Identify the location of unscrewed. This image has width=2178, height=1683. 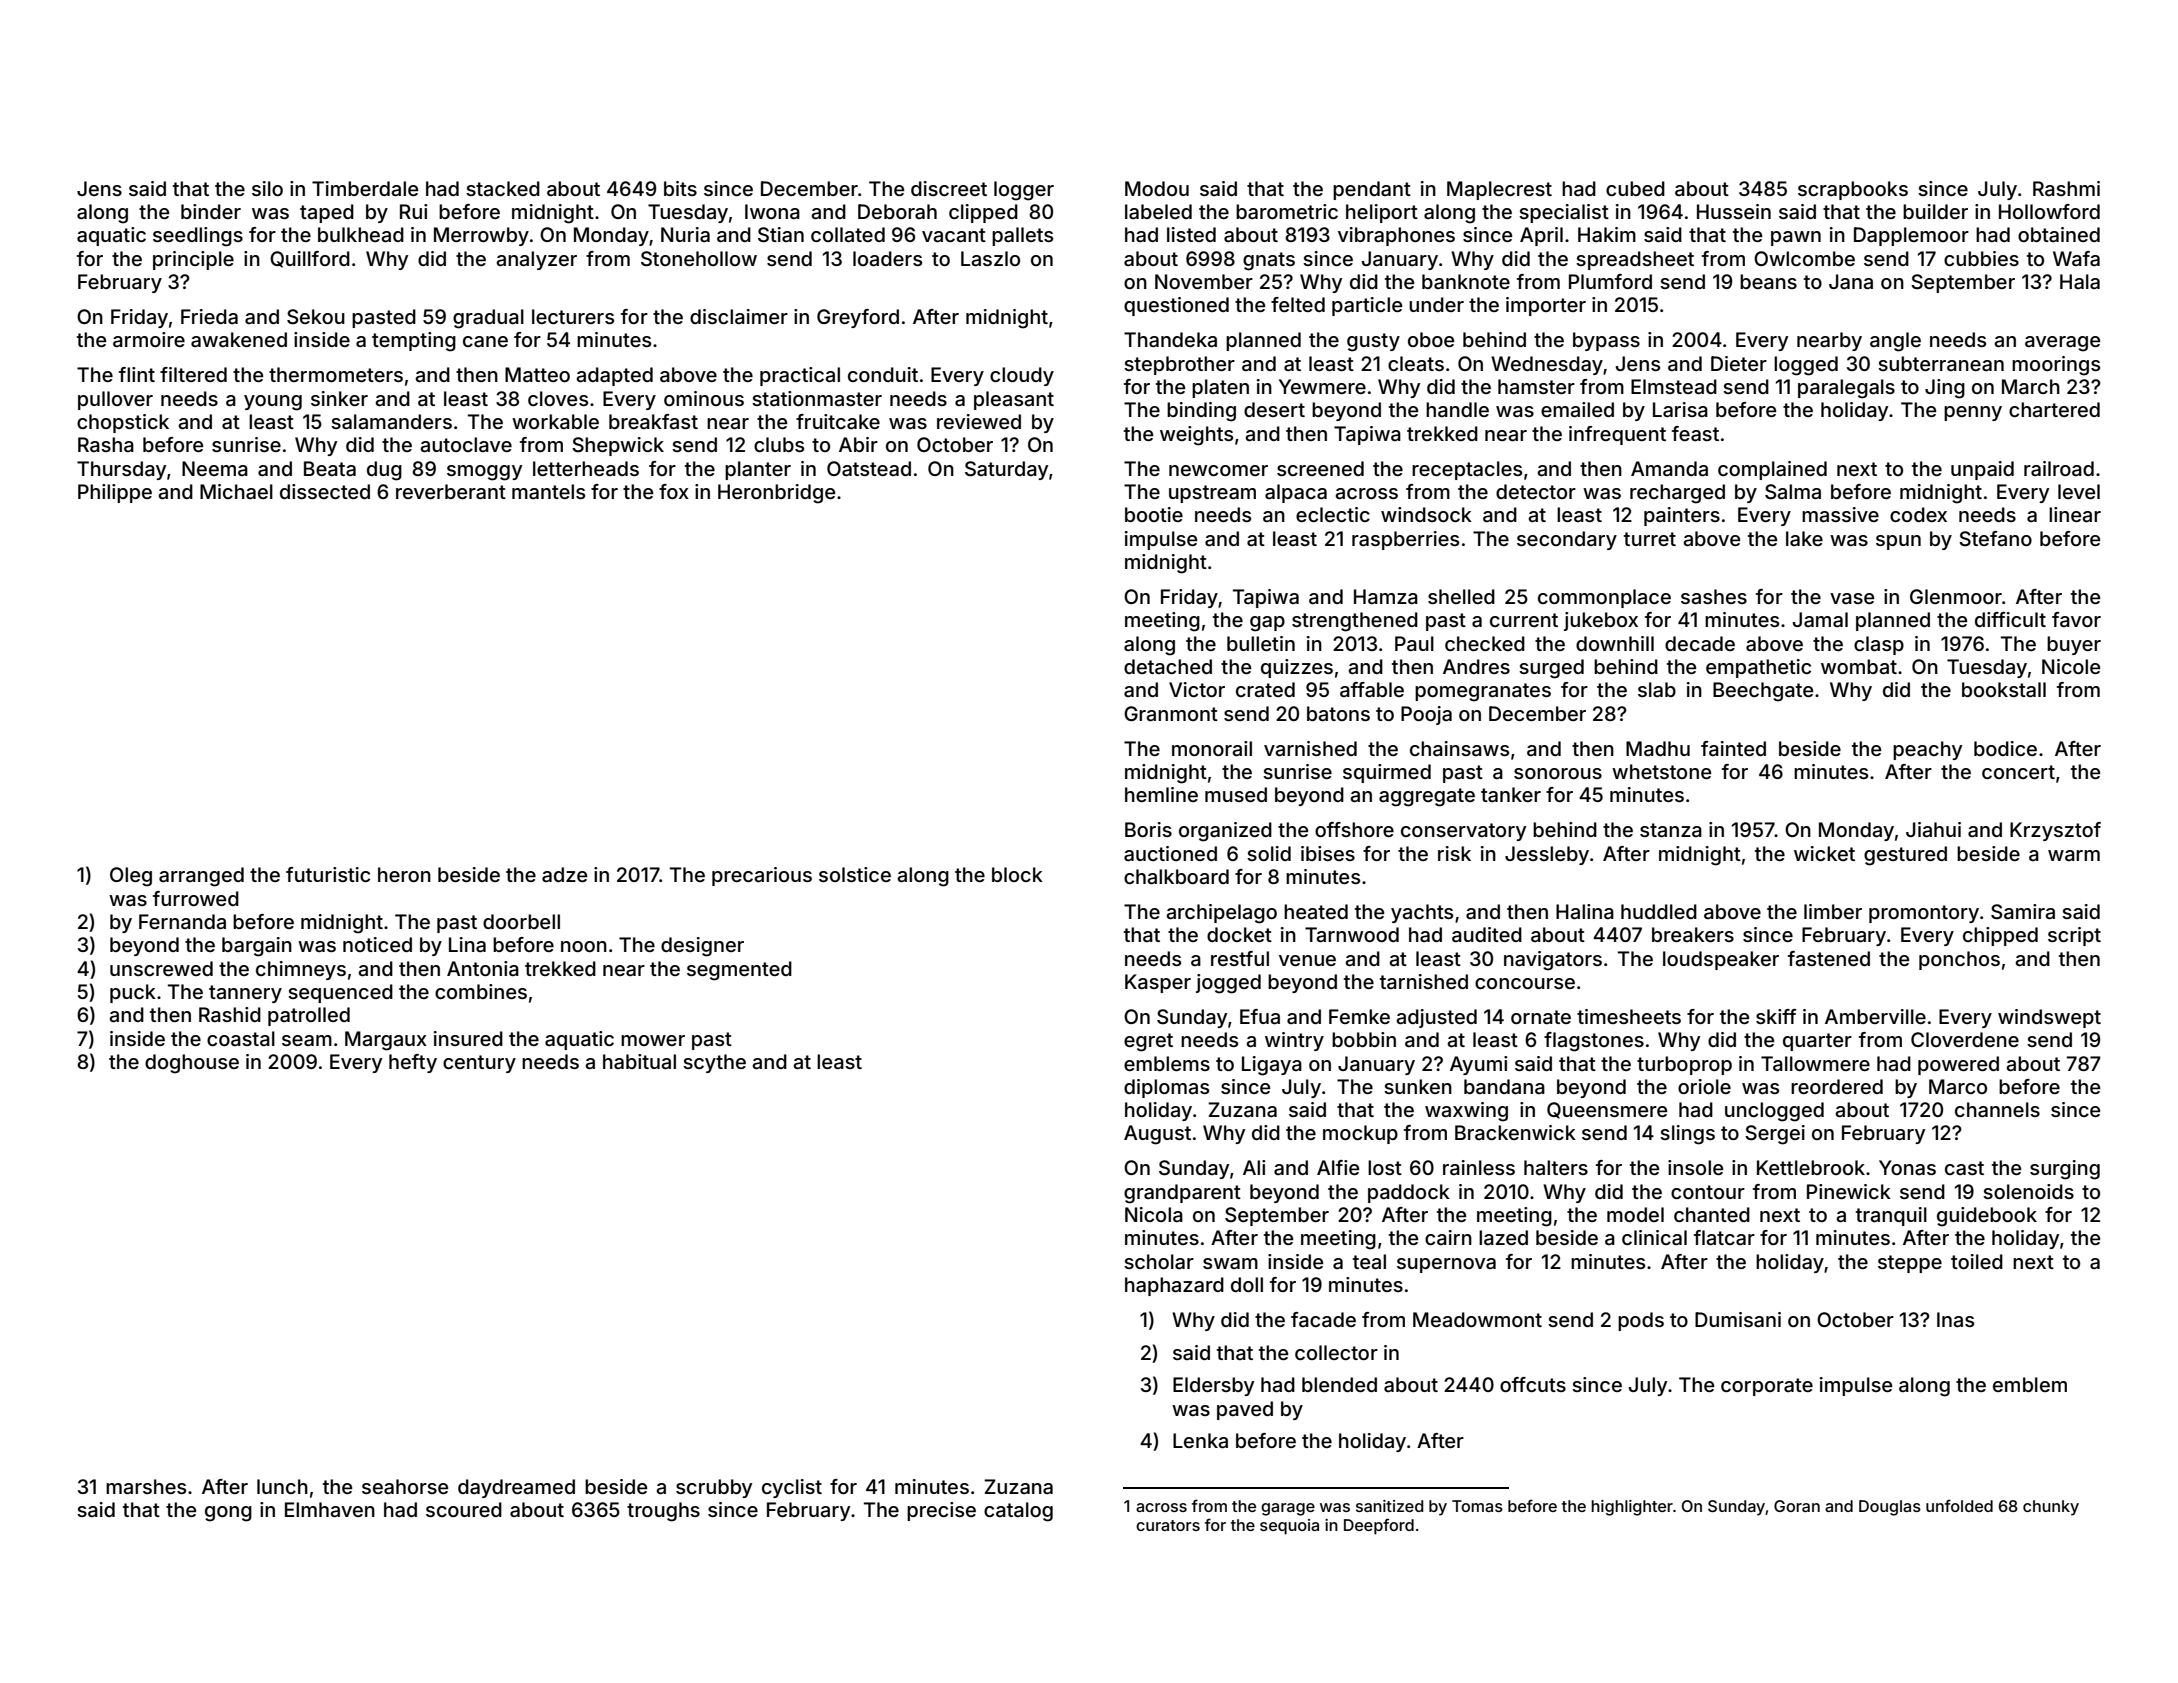
(161, 968).
